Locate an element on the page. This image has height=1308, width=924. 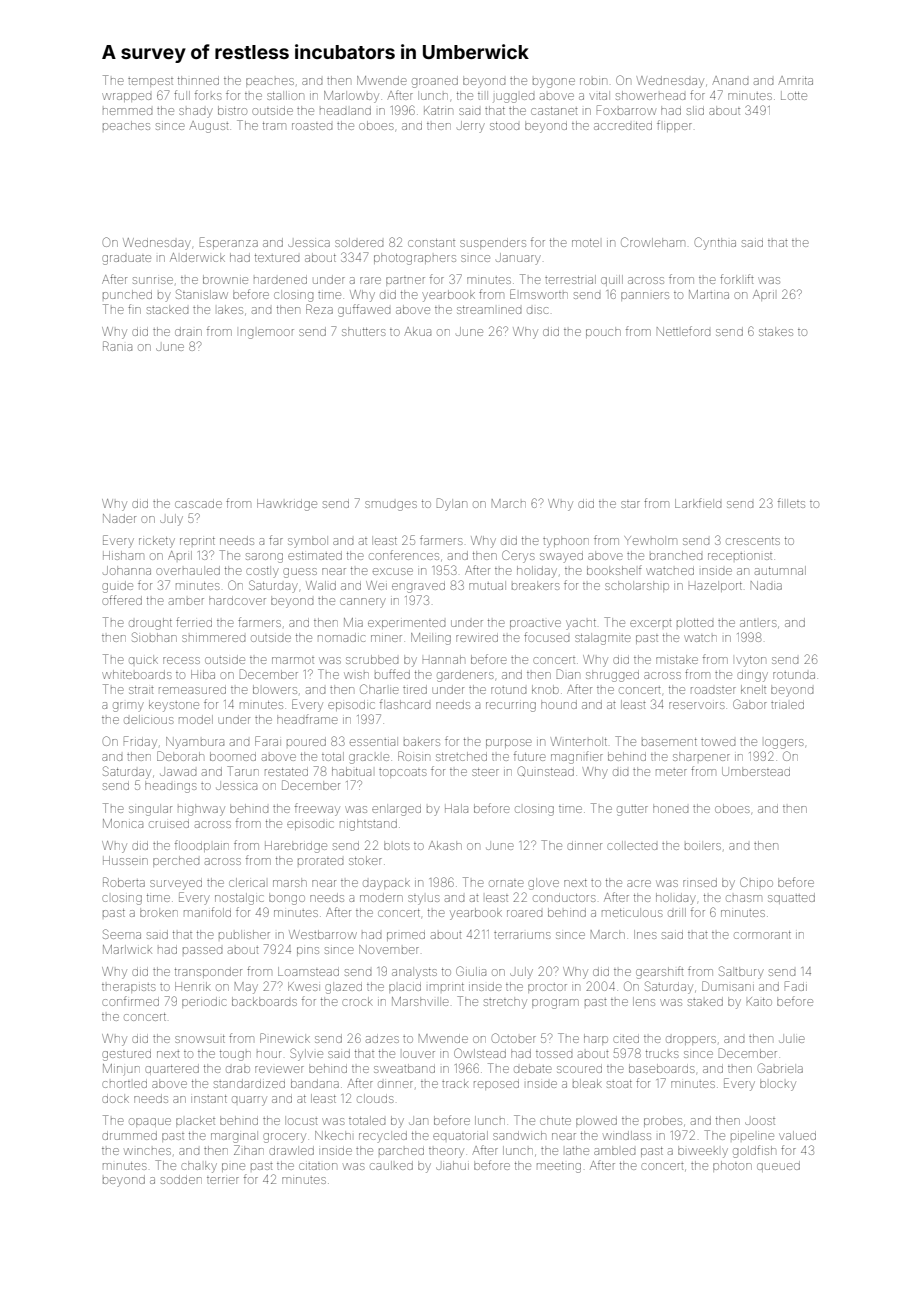
autumnal is located at coordinates (780, 570).
